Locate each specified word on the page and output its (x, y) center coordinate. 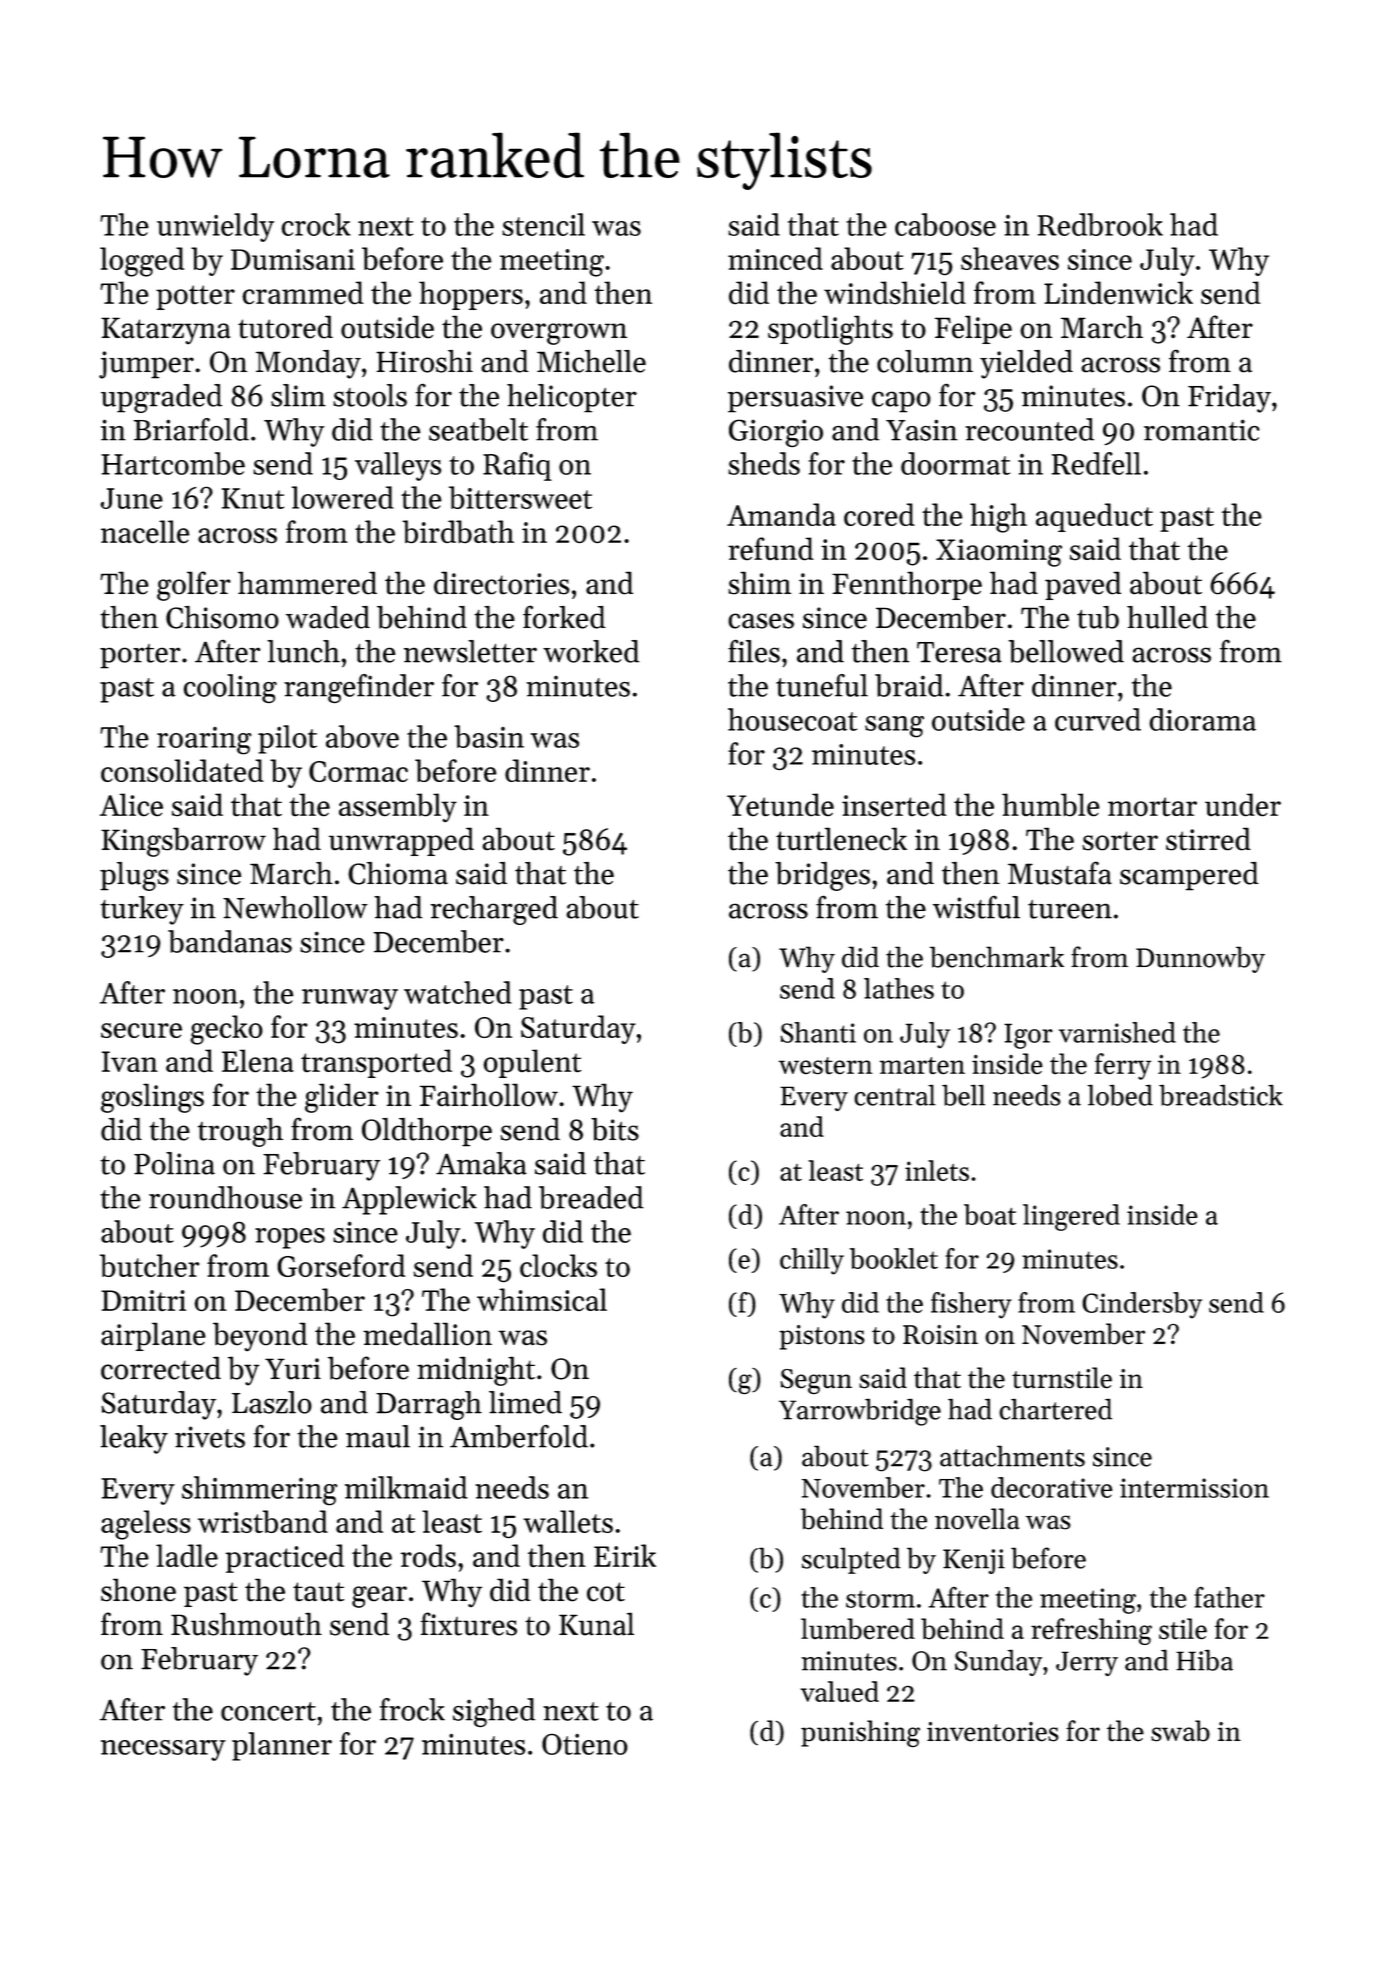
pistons (822, 1337)
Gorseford (341, 1265)
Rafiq (517, 466)
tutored (285, 327)
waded (328, 617)
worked (591, 651)
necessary (163, 1750)
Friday (1229, 398)
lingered (1071, 1217)
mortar (1152, 806)
